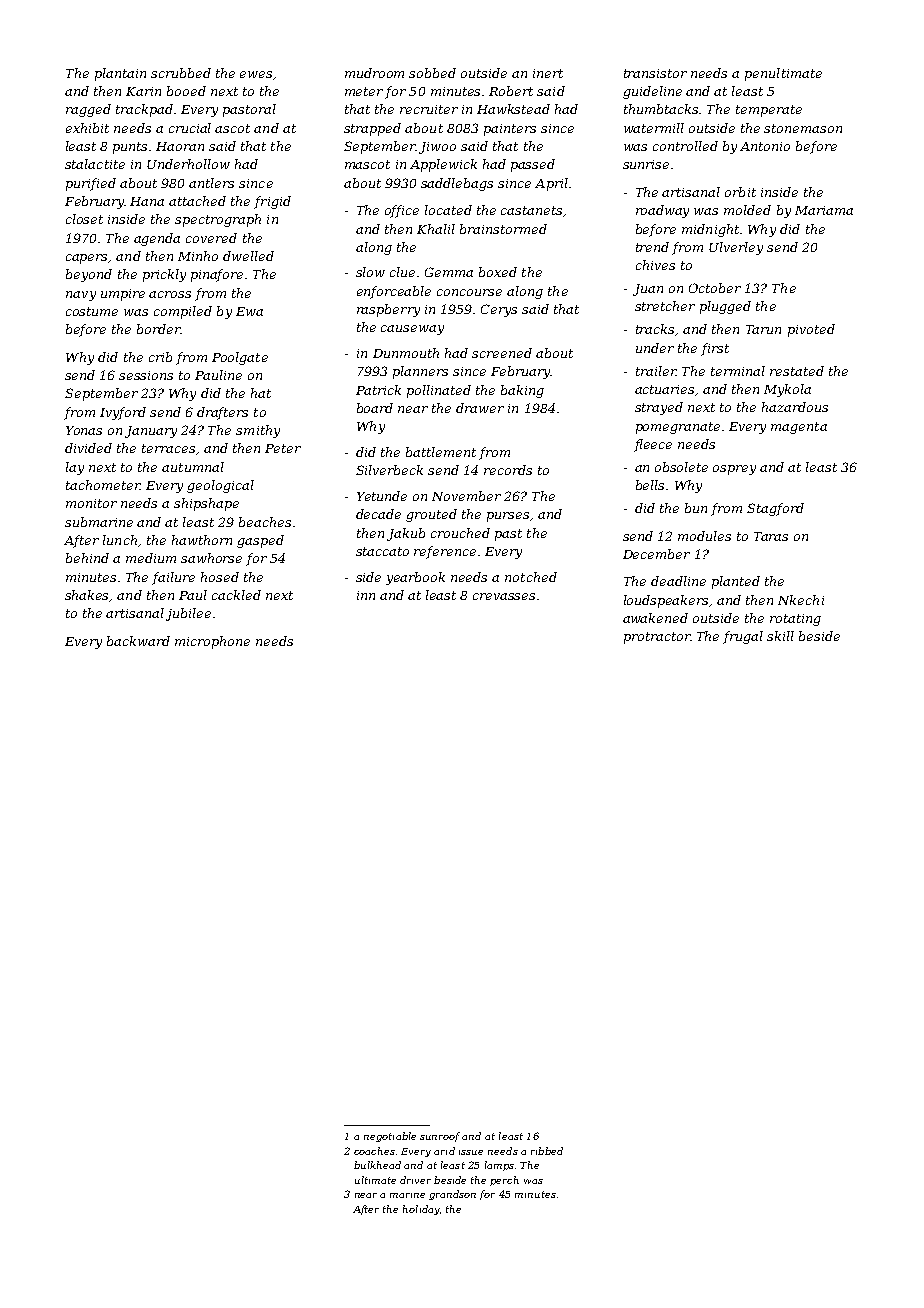  I want to click on bulkhead, so click(377, 1165).
